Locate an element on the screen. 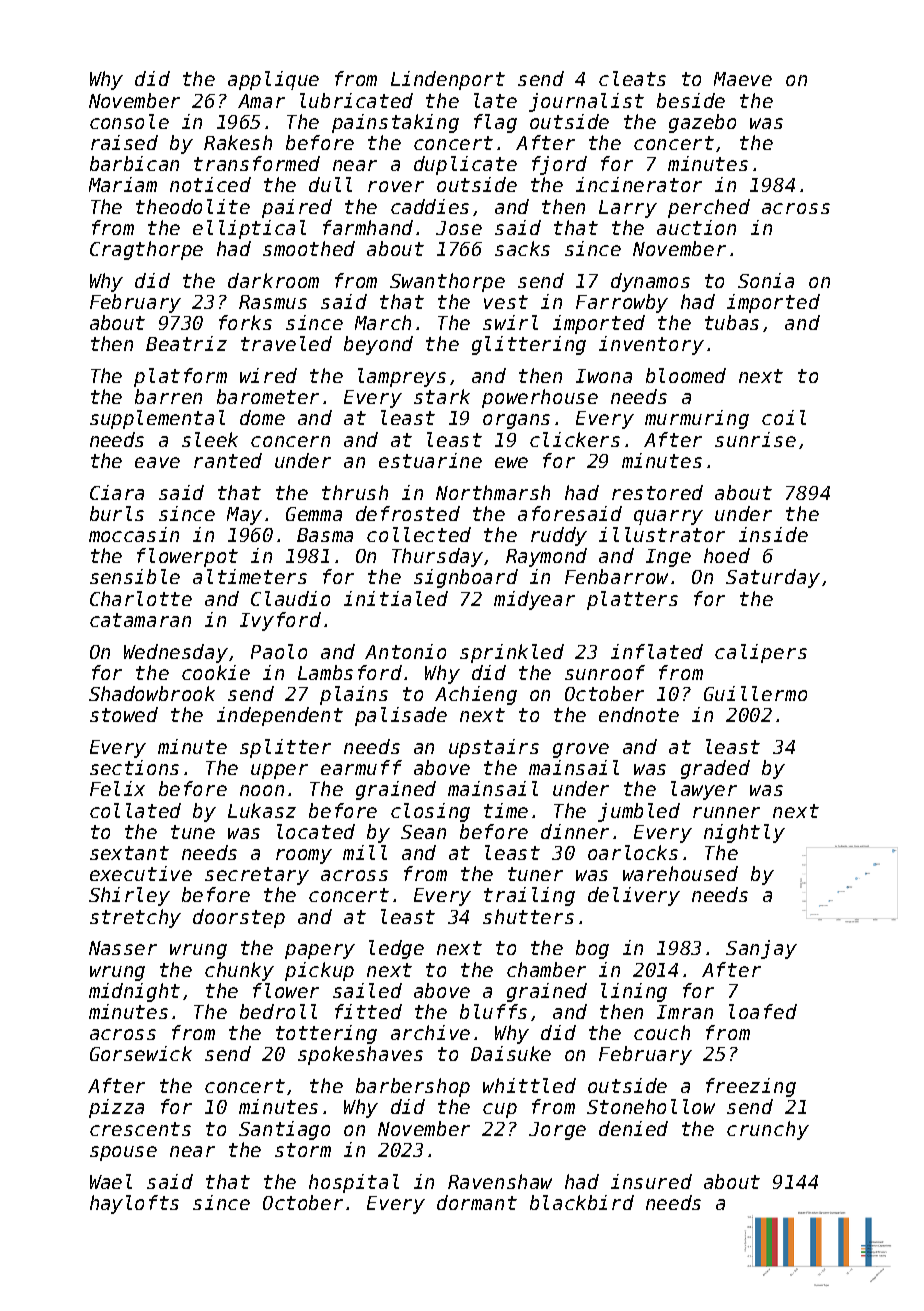 The height and width of the screenshot is (1311, 924). cleats is located at coordinates (632, 78).
